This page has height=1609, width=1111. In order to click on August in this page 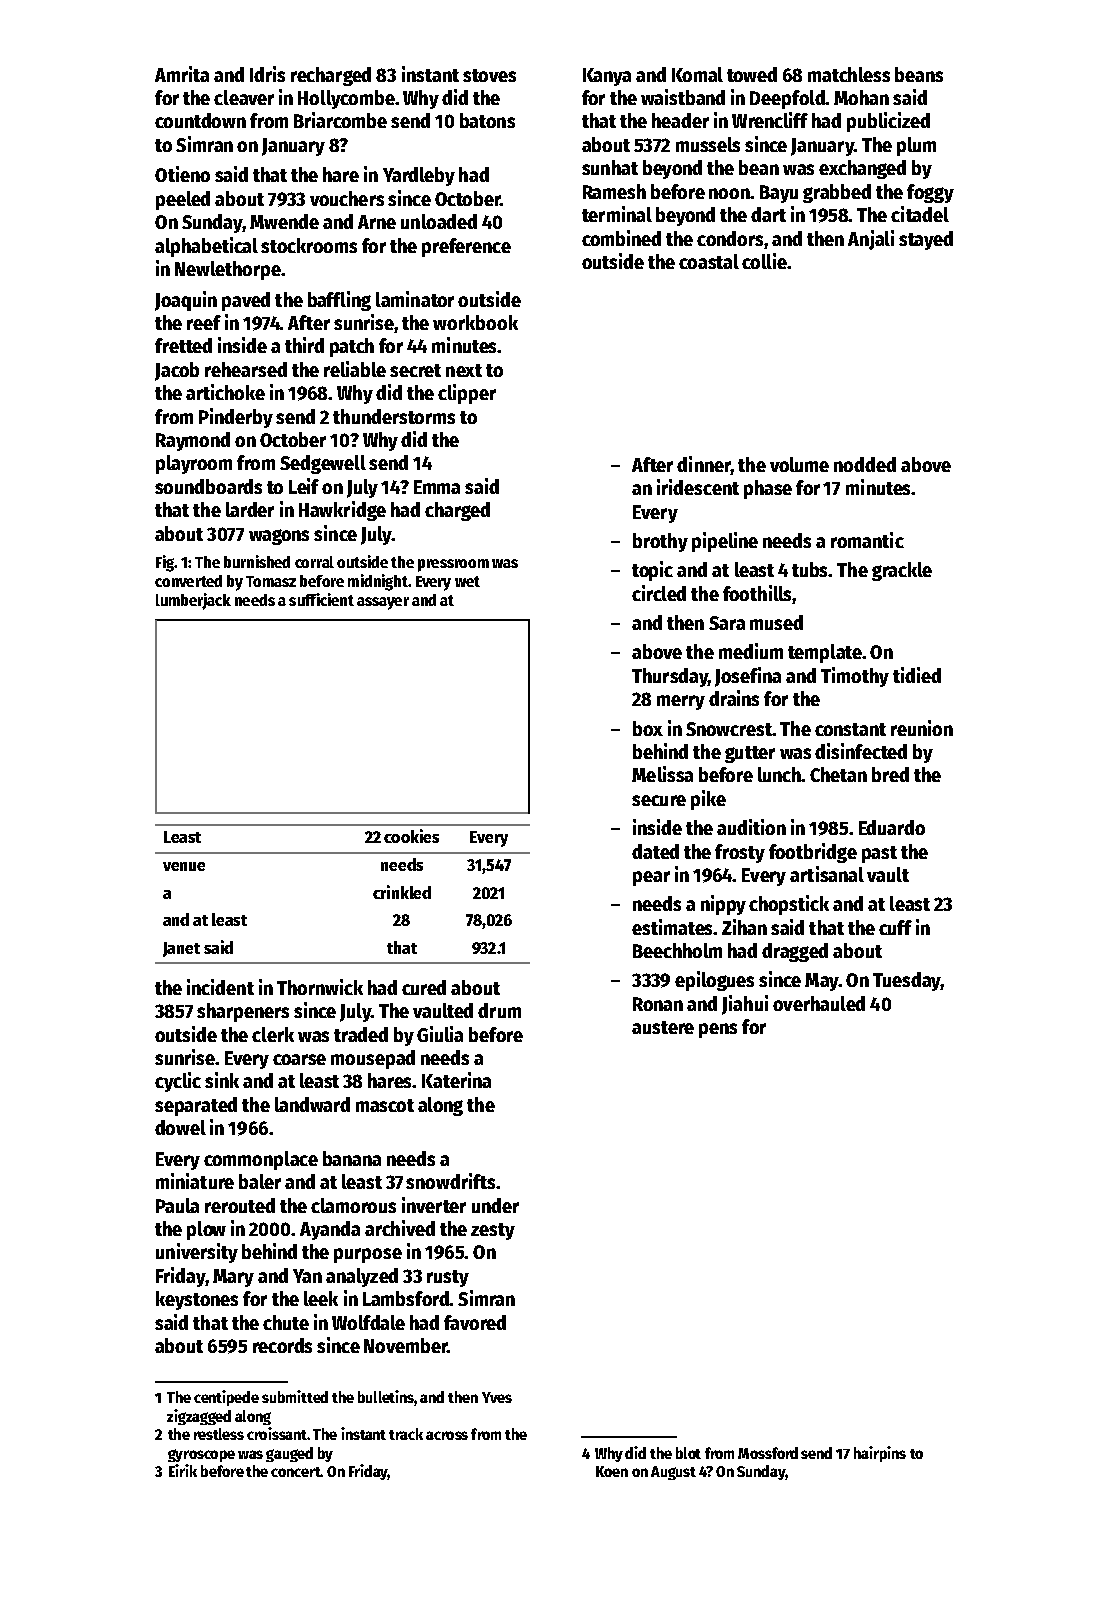, I will do `click(673, 1473)`.
